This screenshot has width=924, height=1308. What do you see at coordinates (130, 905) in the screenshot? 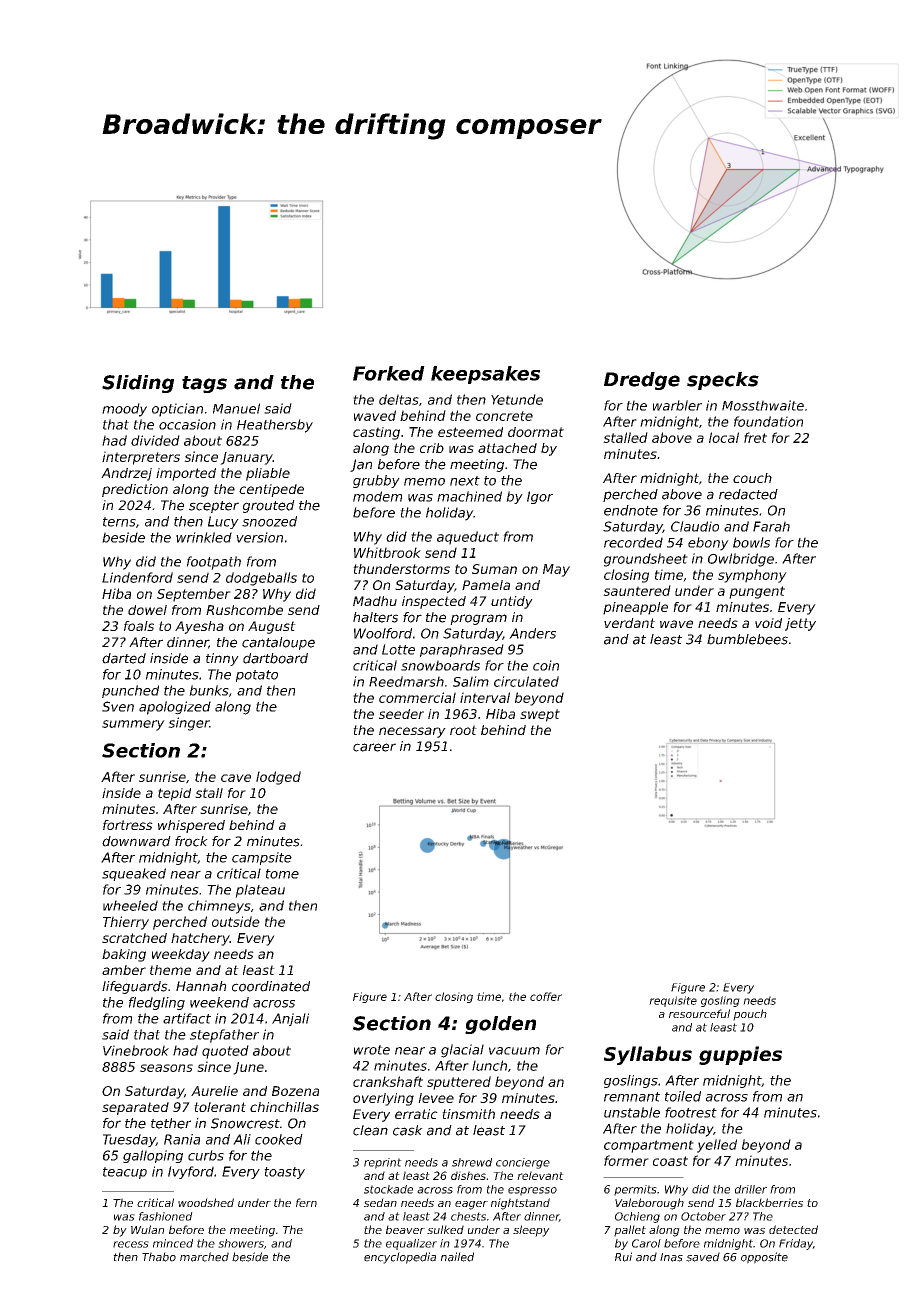
I see `wheeled` at bounding box center [130, 905].
